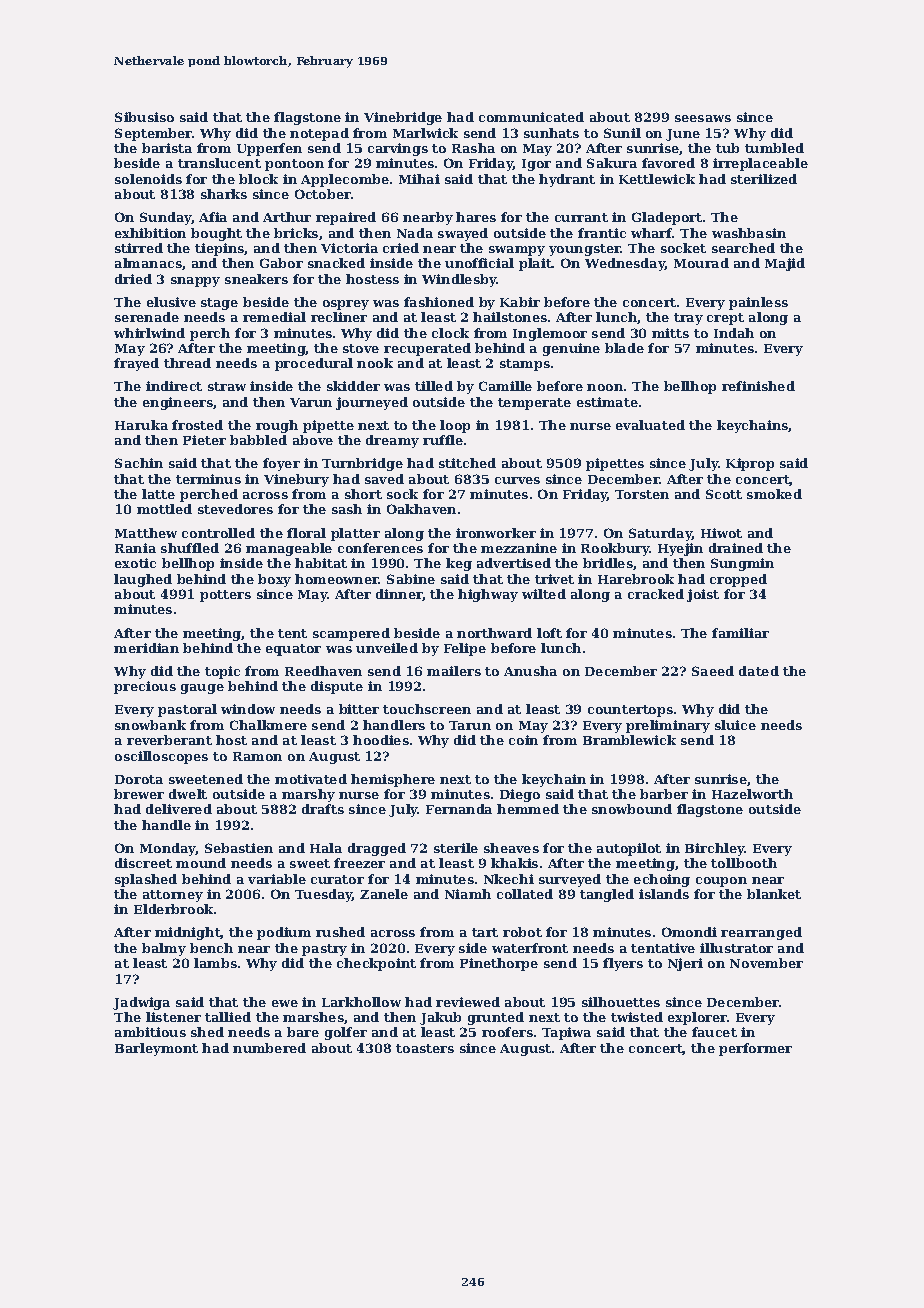 The image size is (924, 1308). I want to click on Kabir, so click(520, 302).
